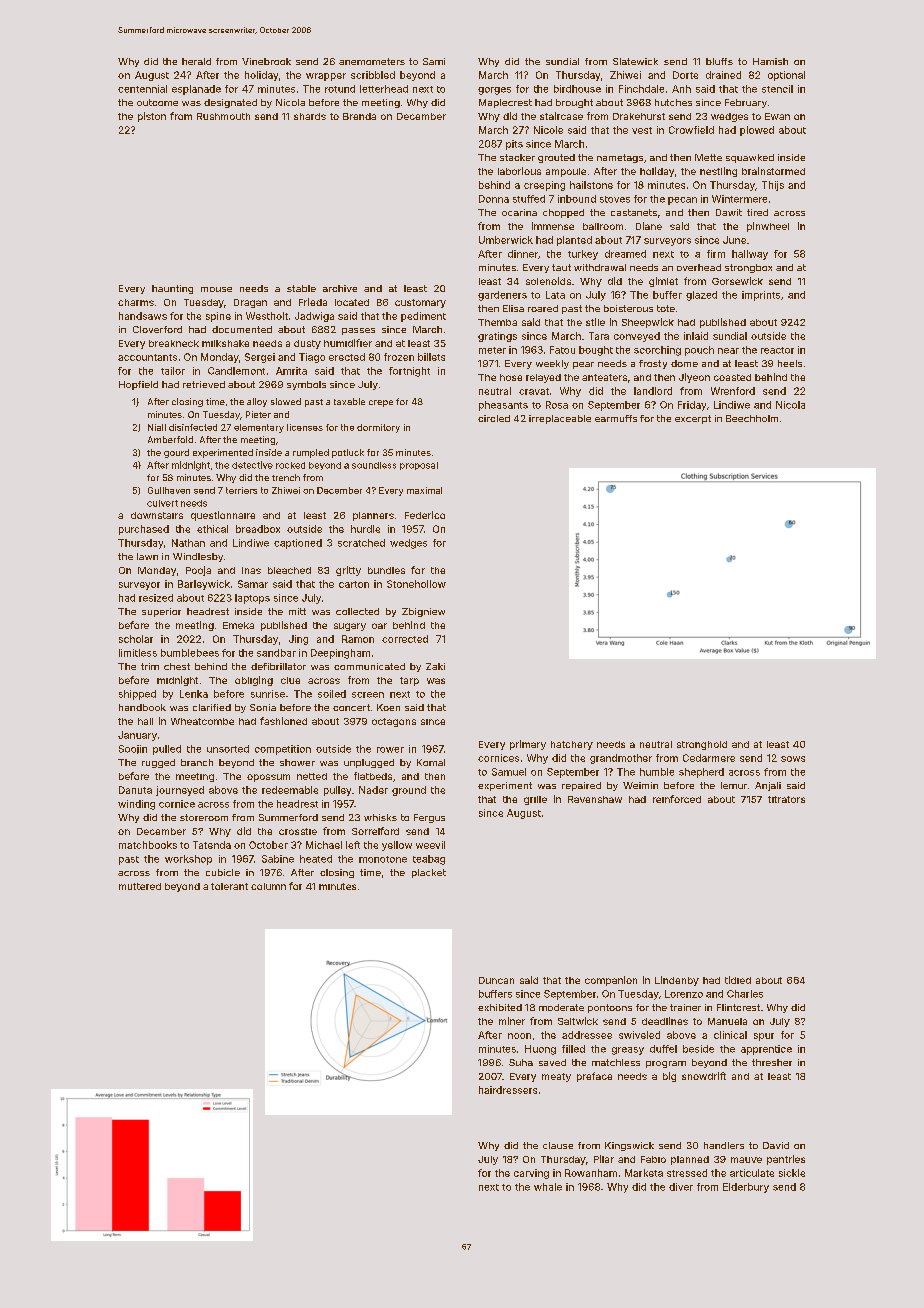 This screenshot has height=1308, width=924. Describe the element at coordinates (786, 799) in the screenshot. I see `titrators` at that location.
